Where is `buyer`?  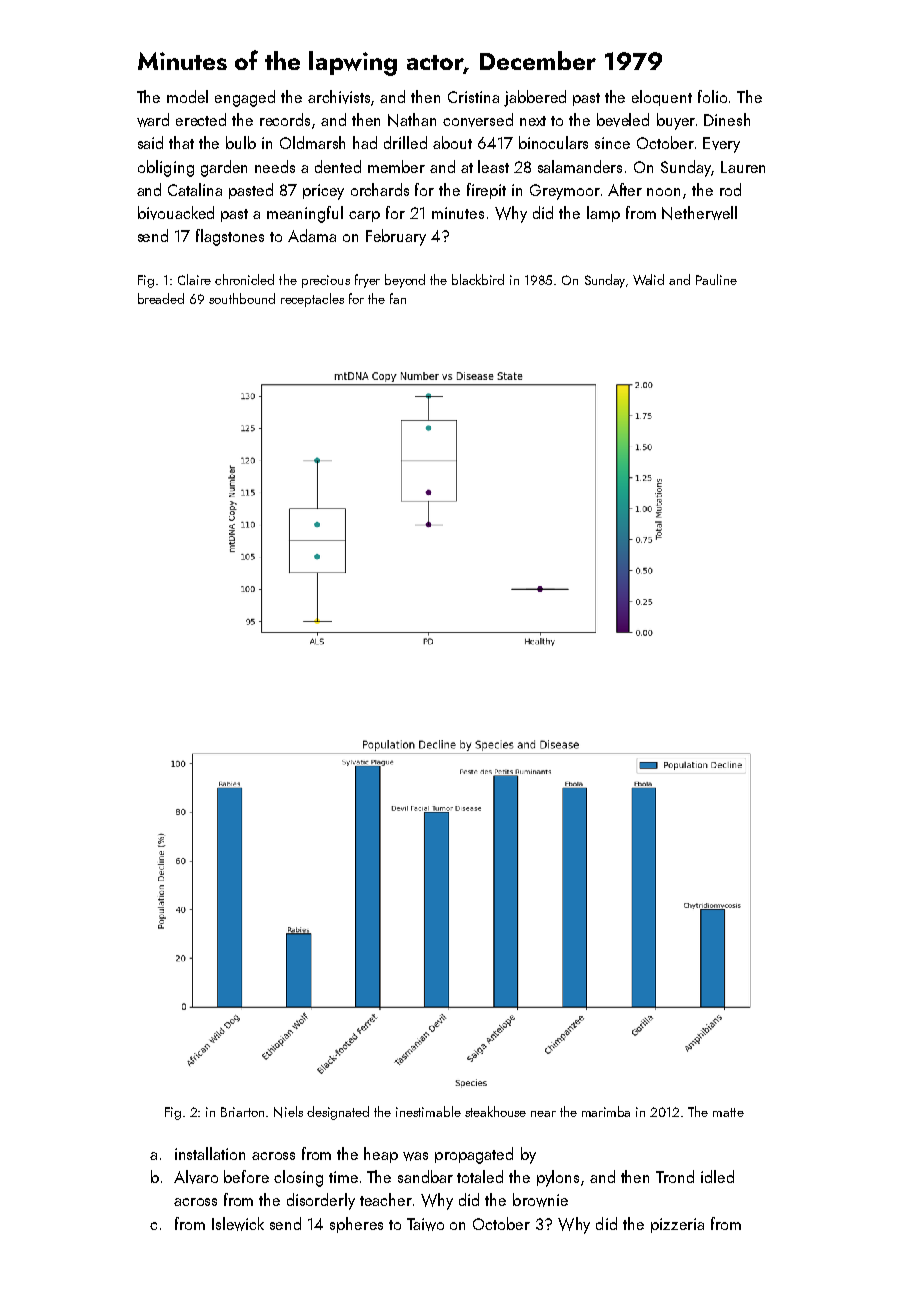
buyer is located at coordinates (676, 121).
